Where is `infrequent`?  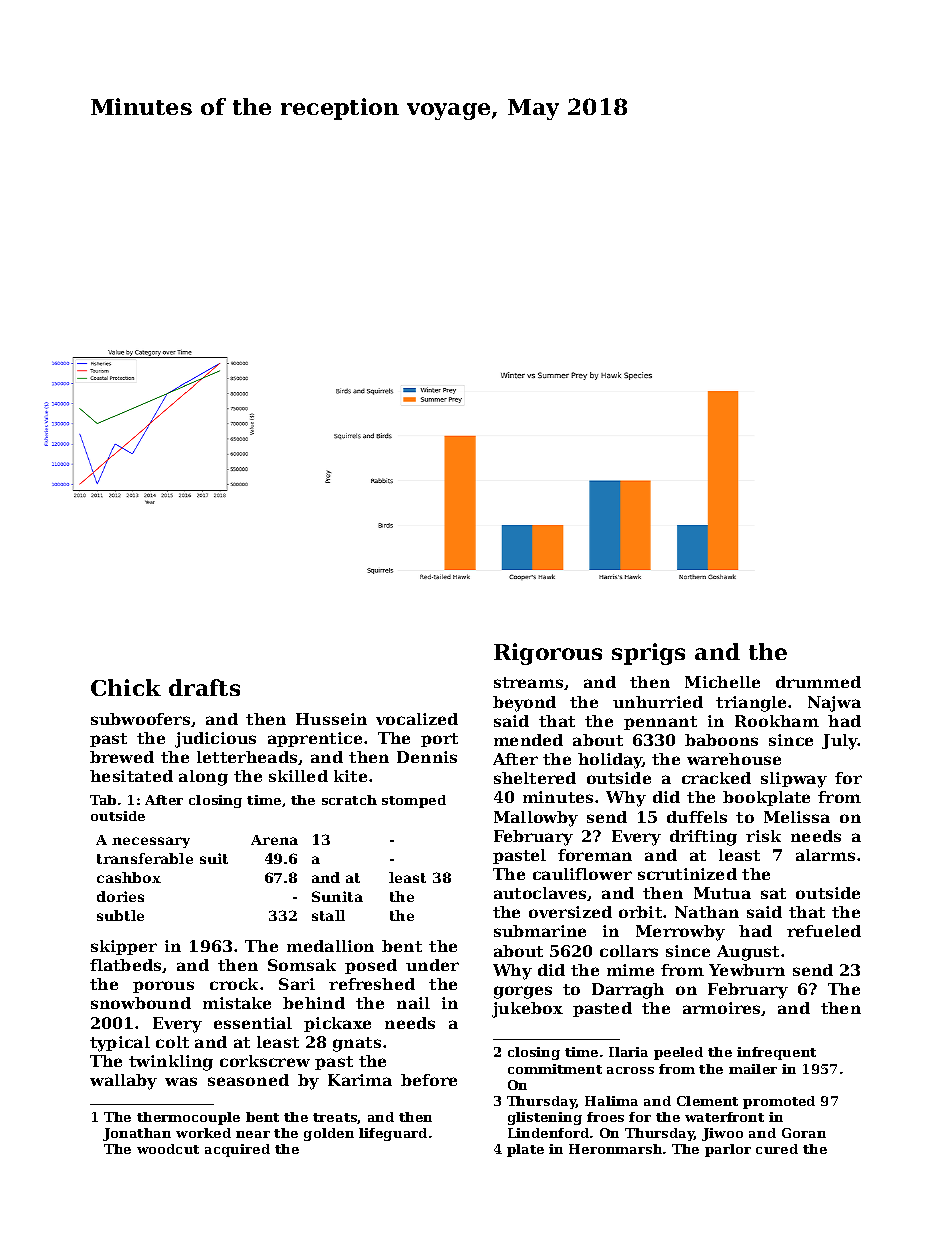 infrequent is located at coordinates (776, 1053).
